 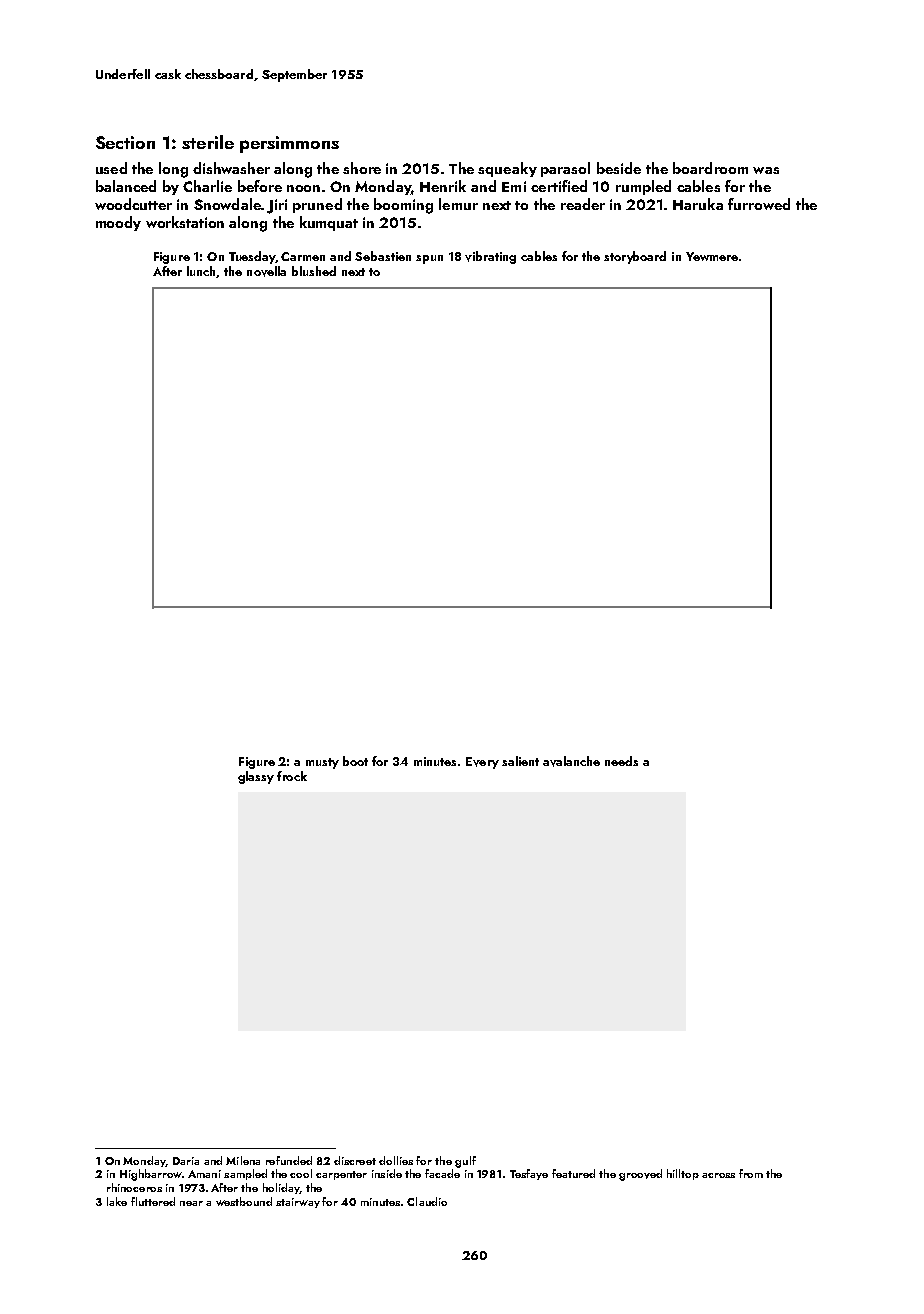 I want to click on Section, so click(x=125, y=142).
